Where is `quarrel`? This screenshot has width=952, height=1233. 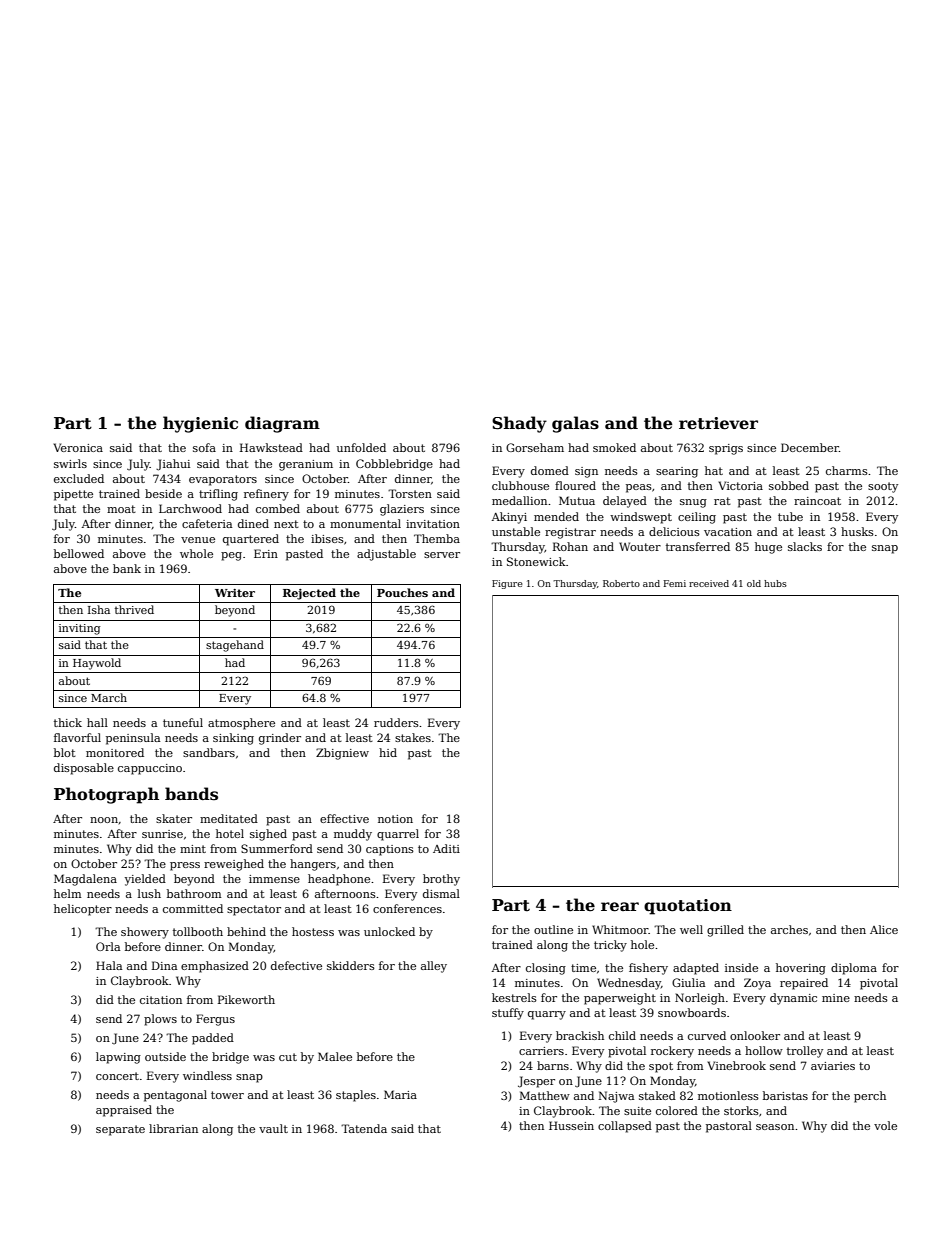 quarrel is located at coordinates (398, 835).
